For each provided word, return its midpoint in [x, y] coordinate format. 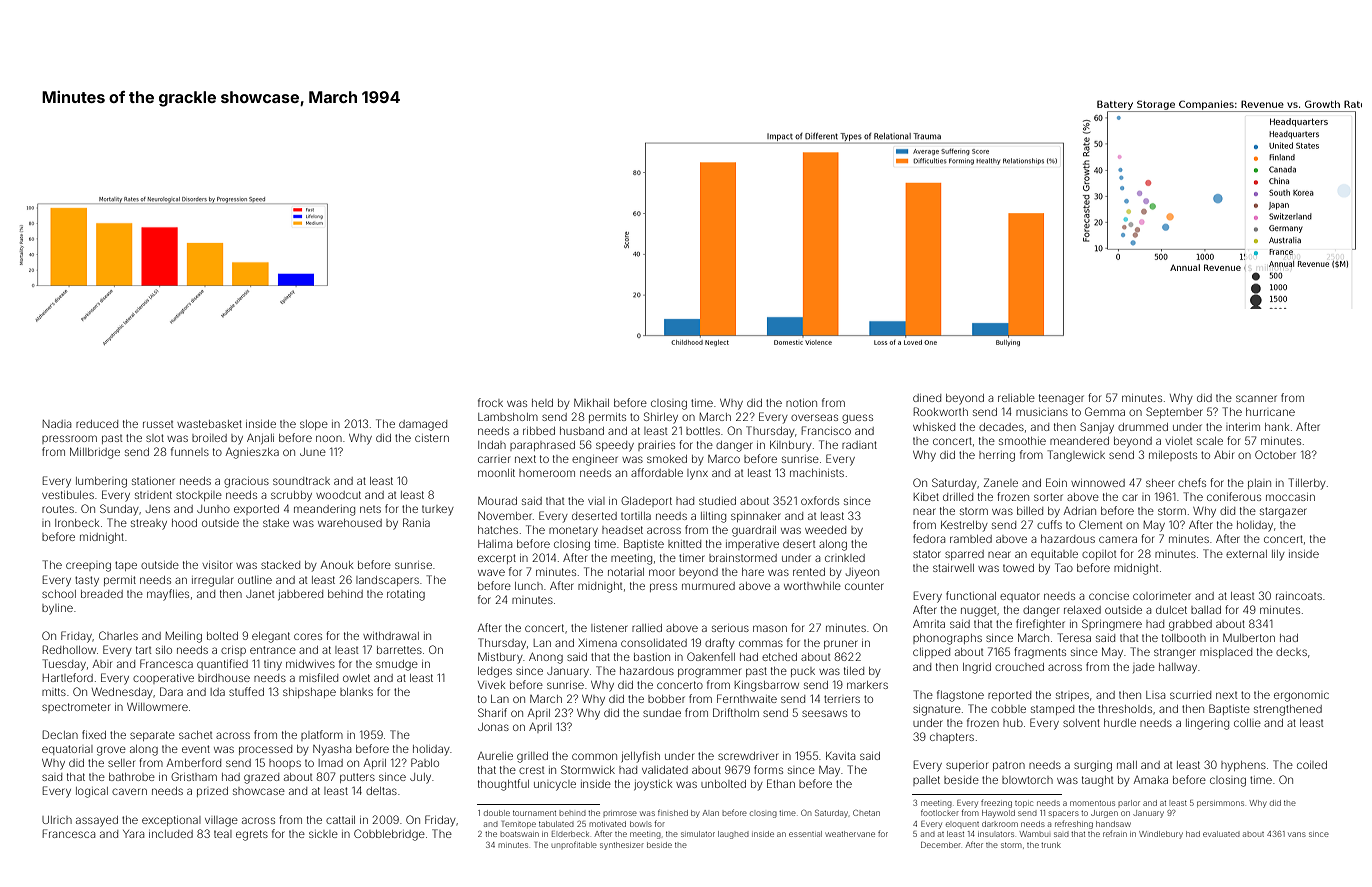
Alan [711, 813]
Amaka [1151, 780]
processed [265, 750]
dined [927, 398]
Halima [495, 544]
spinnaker [756, 517]
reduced [97, 424]
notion [801, 403]
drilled [958, 497]
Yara [133, 834]
